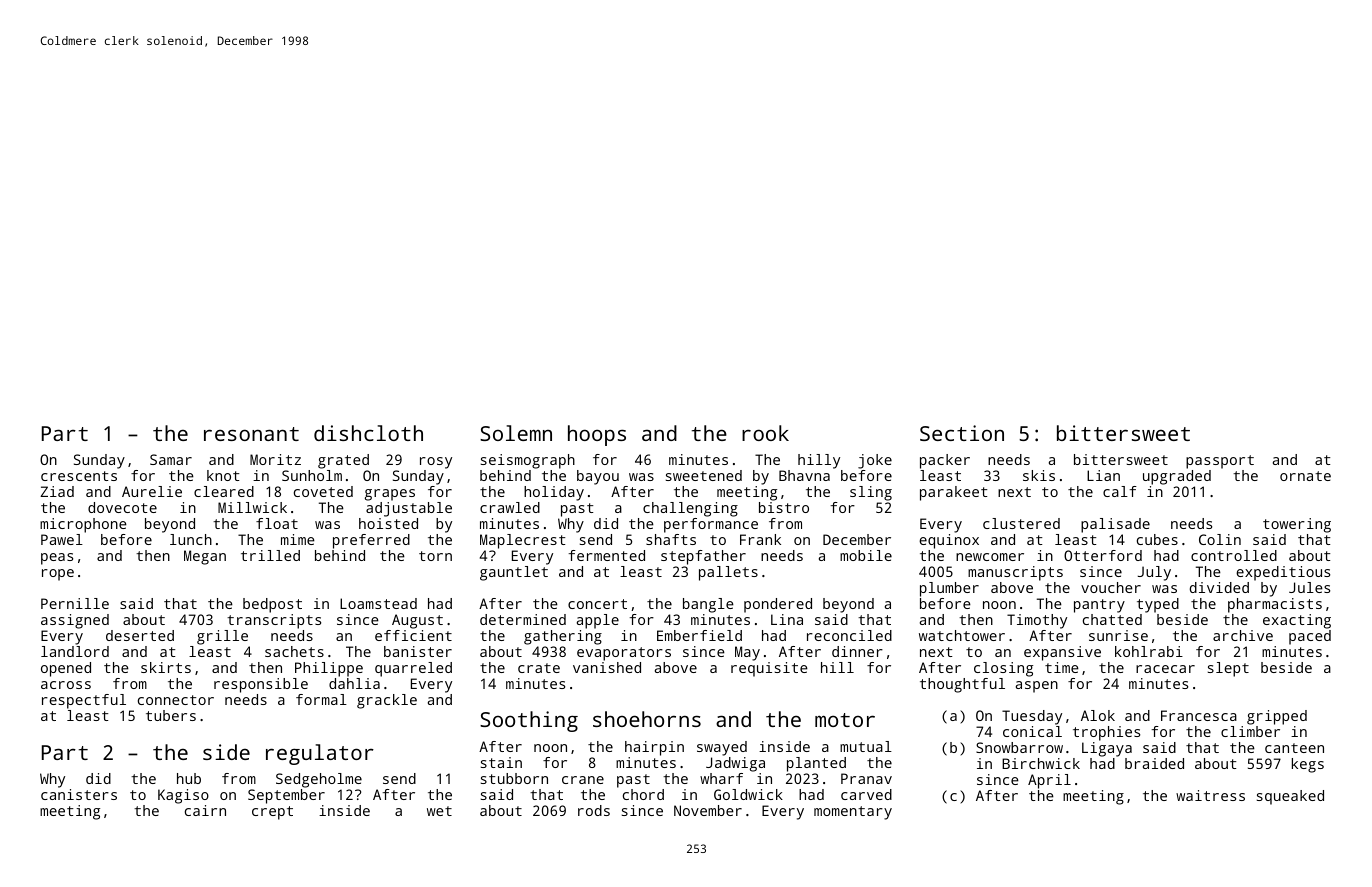 The height and width of the page is (887, 1372). Describe the element at coordinates (1220, 462) in the page. I see `passport` at that location.
